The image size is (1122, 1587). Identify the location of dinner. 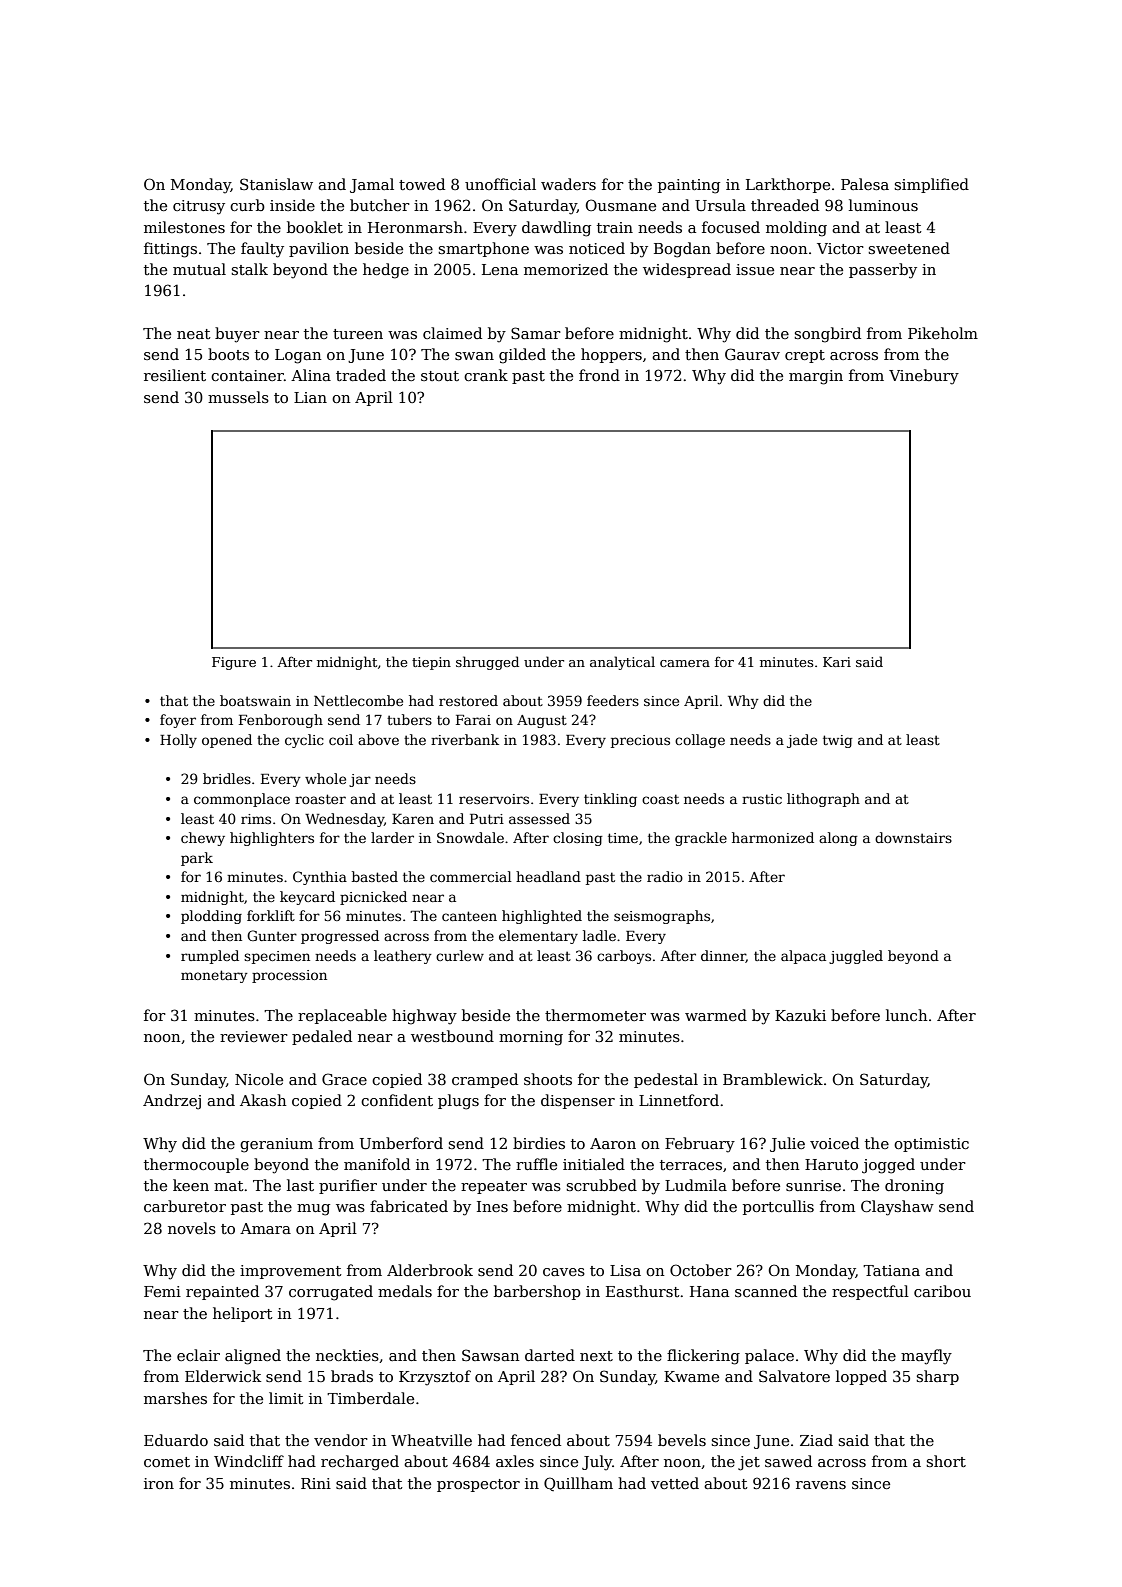
(723, 956).
